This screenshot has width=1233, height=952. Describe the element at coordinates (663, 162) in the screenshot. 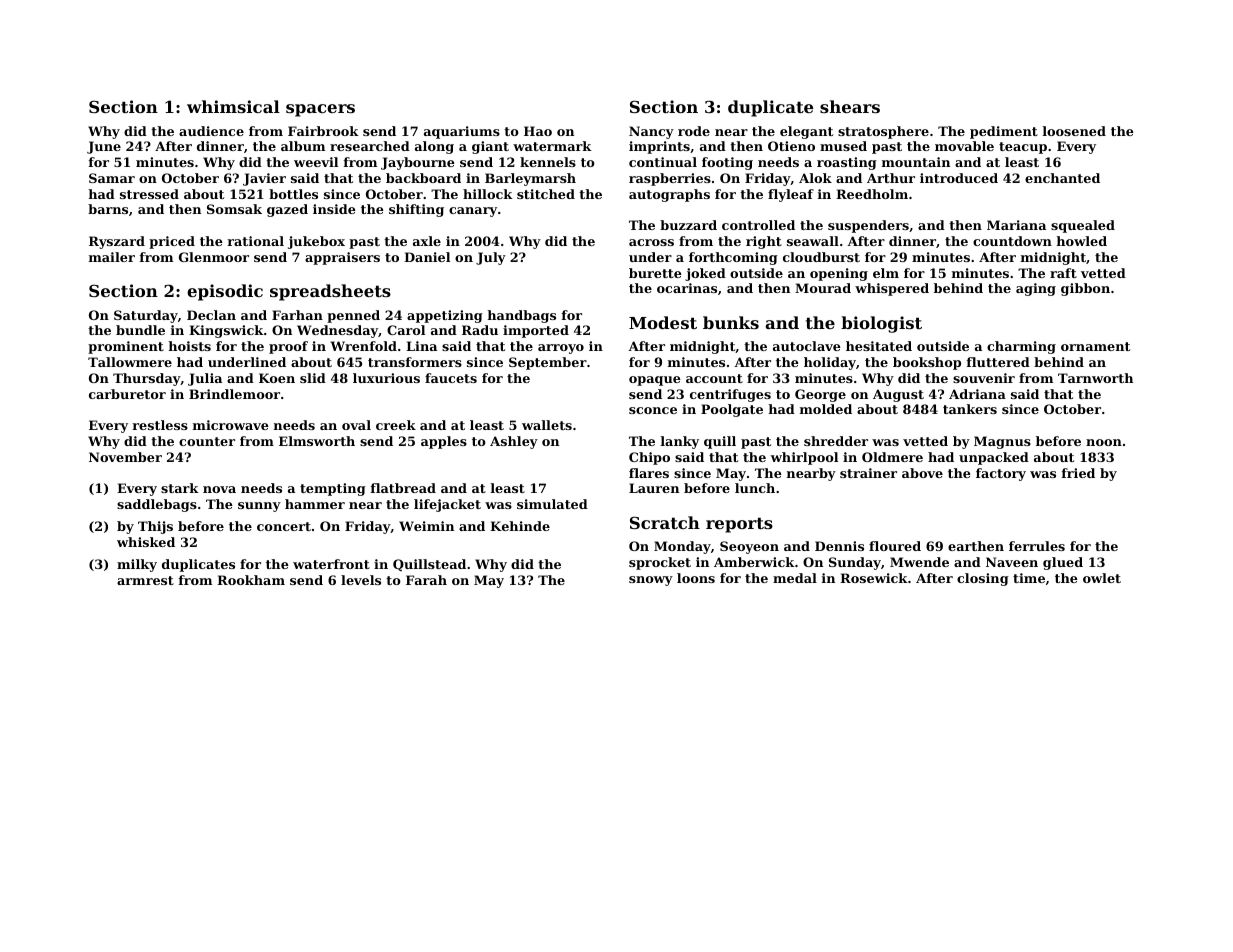

I see `continual` at that location.
